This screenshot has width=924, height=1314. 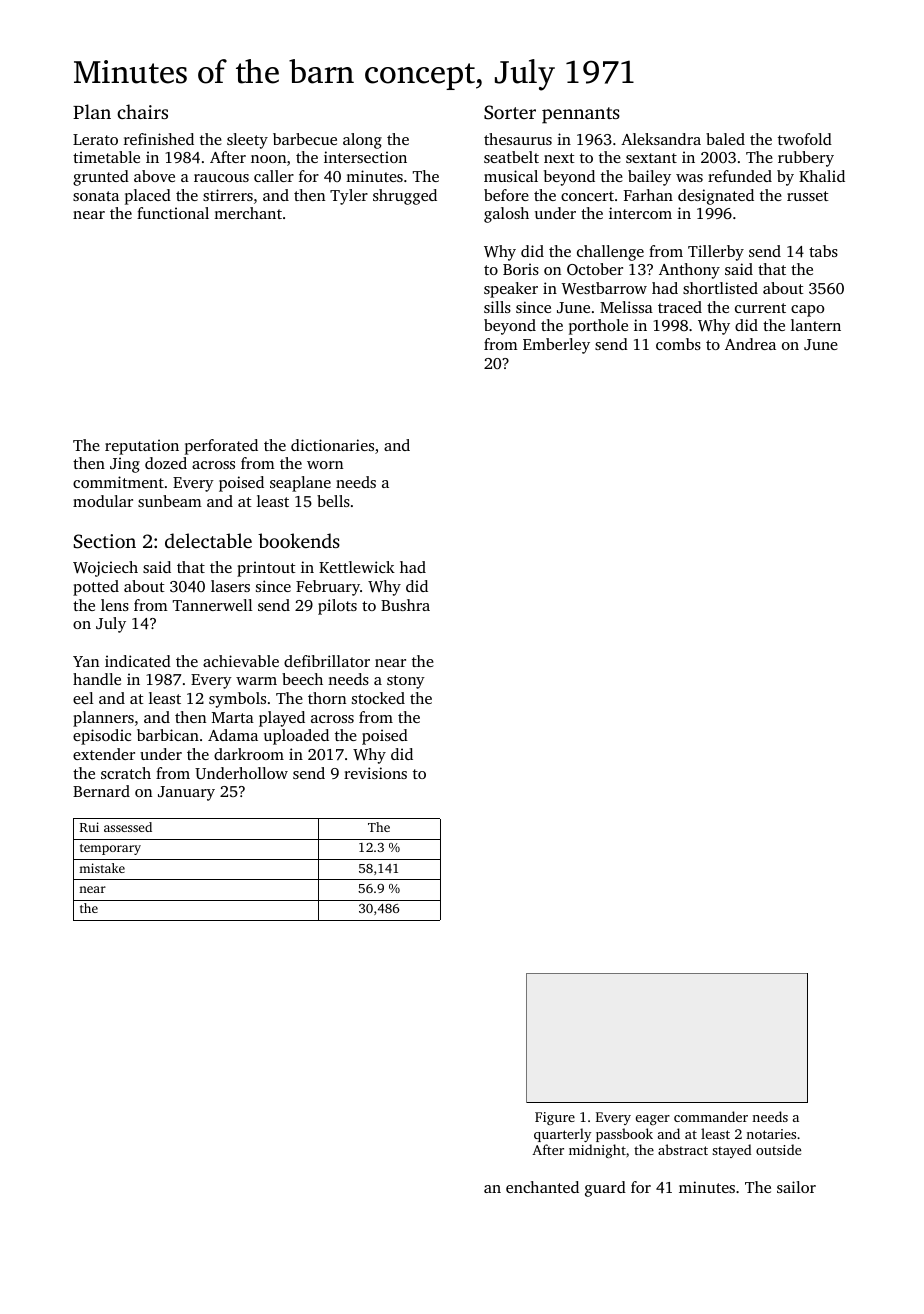 What do you see at coordinates (497, 307) in the screenshot?
I see `sills` at bounding box center [497, 307].
